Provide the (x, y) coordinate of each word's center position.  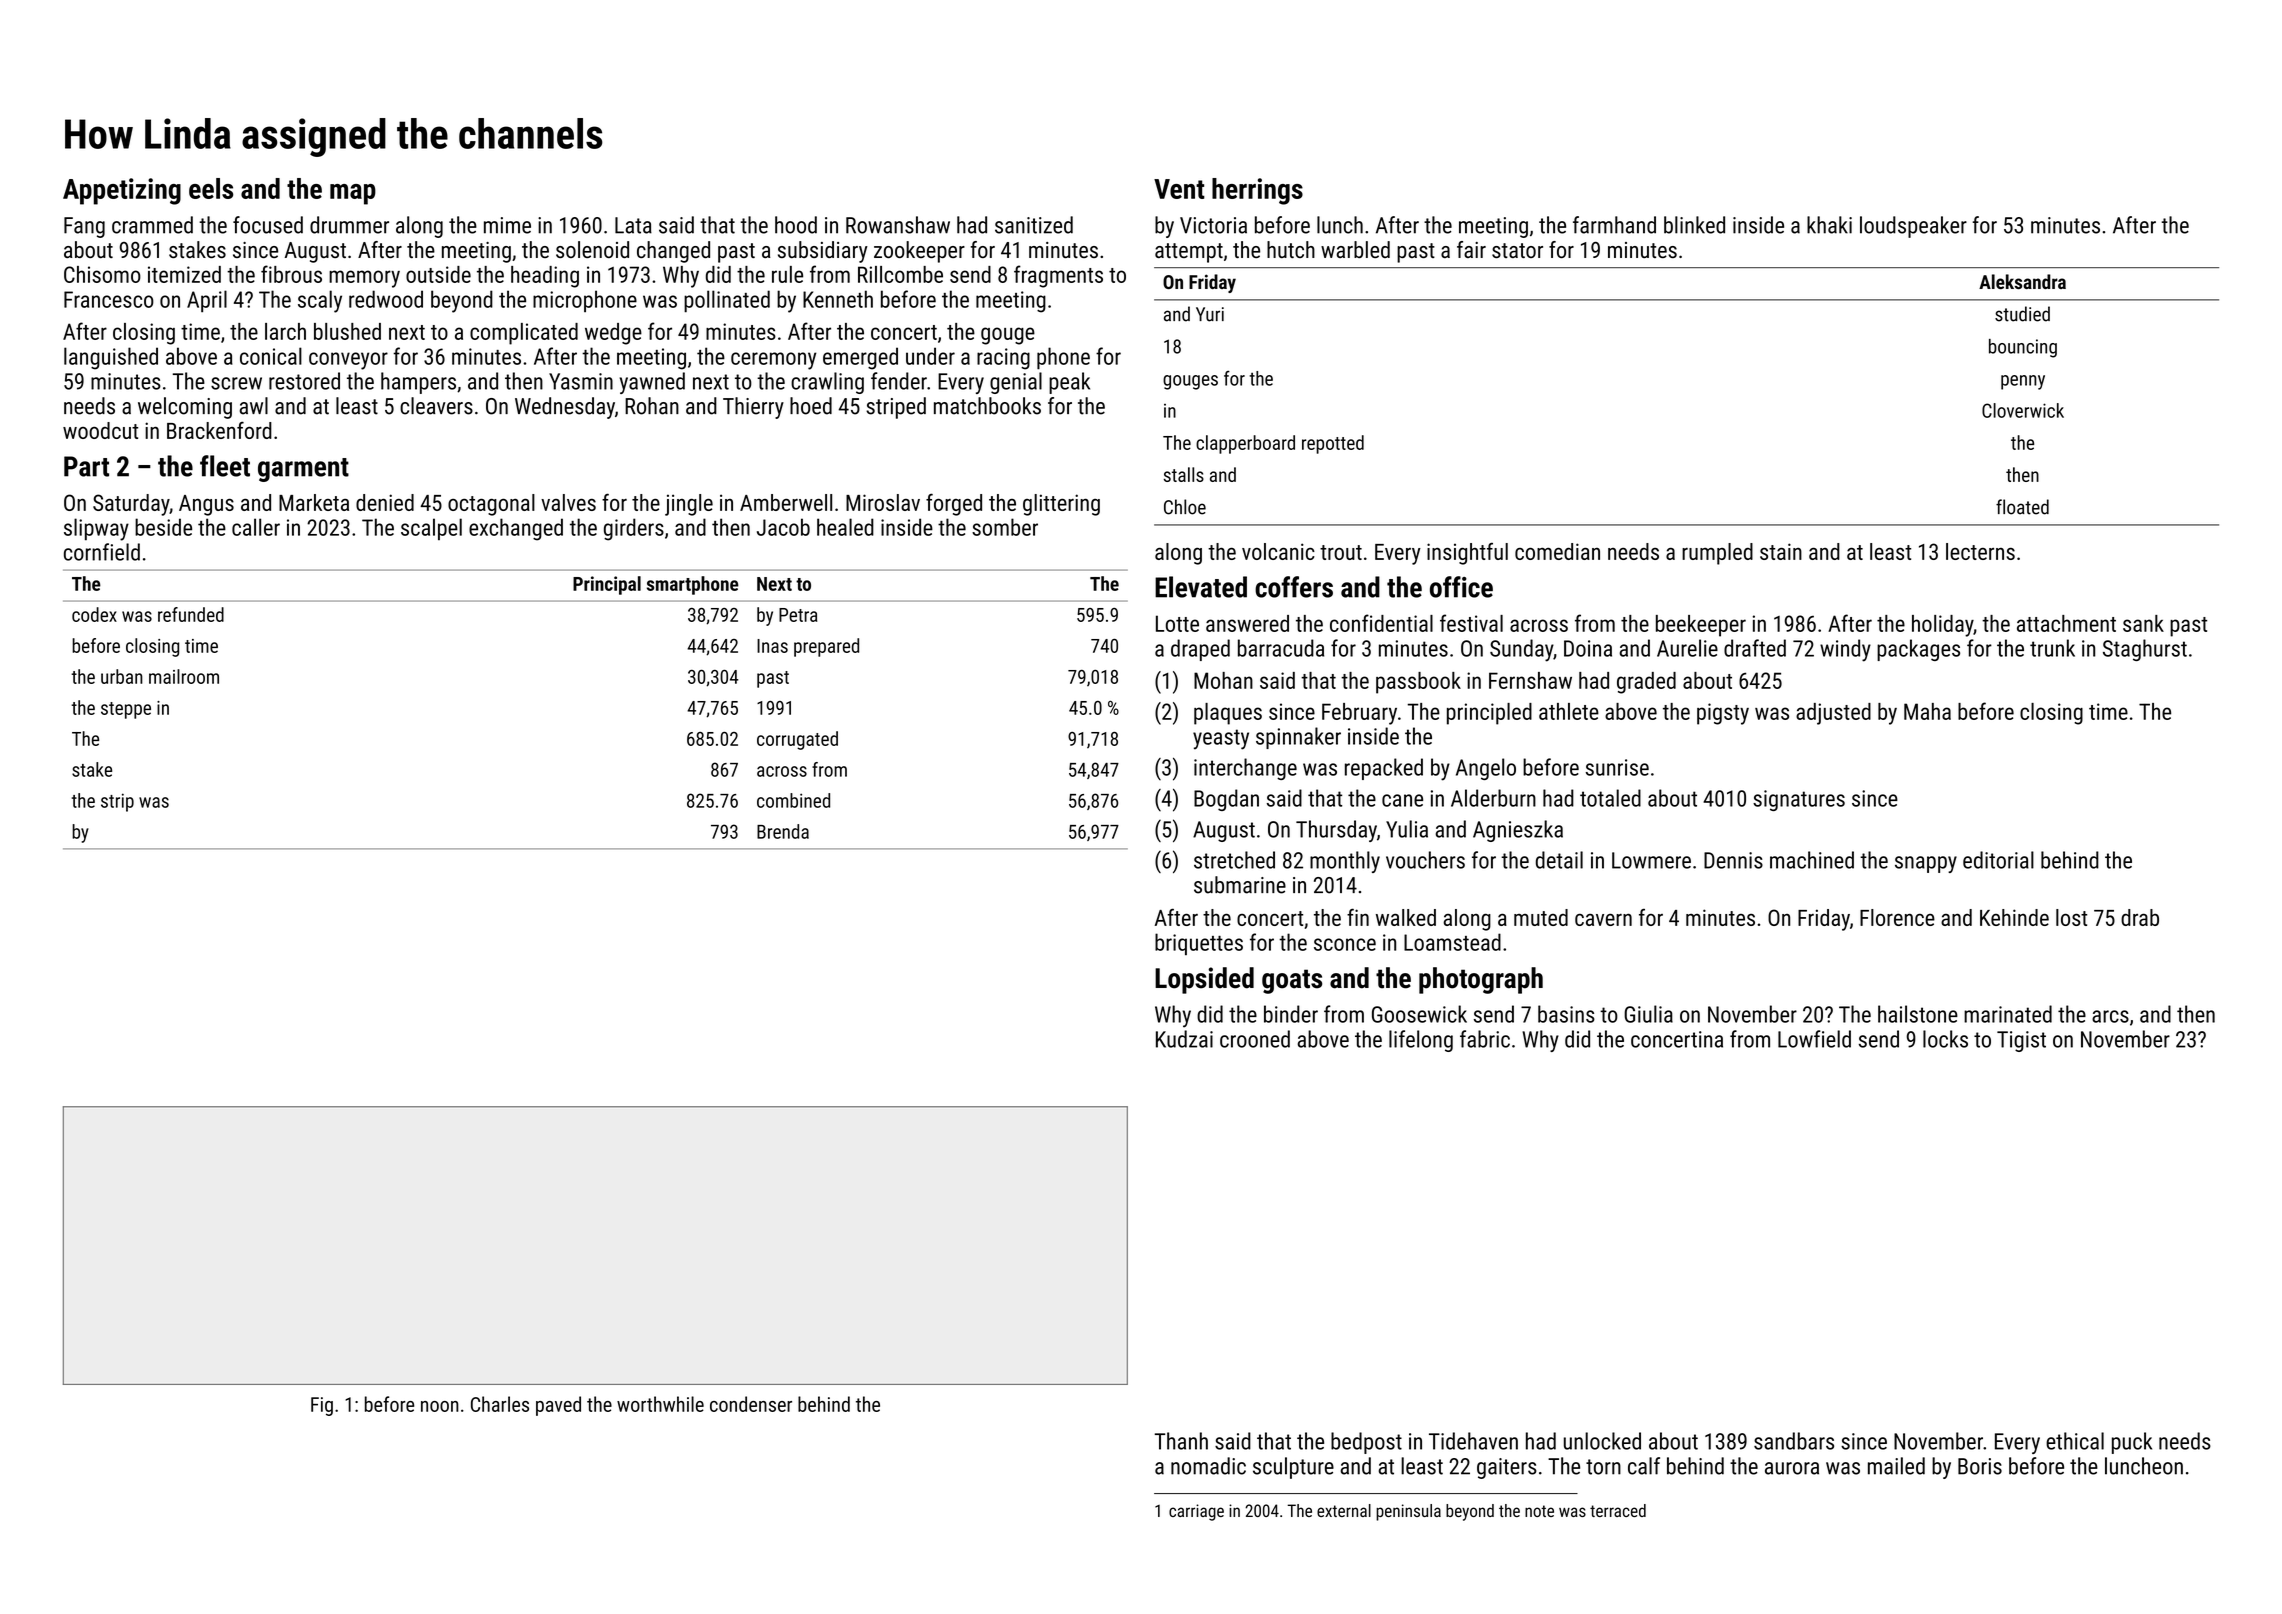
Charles (500, 1404)
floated (2022, 507)
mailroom (184, 676)
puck (2132, 1443)
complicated (524, 334)
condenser (751, 1404)
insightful (1467, 554)
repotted (1333, 444)
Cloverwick (2023, 410)
